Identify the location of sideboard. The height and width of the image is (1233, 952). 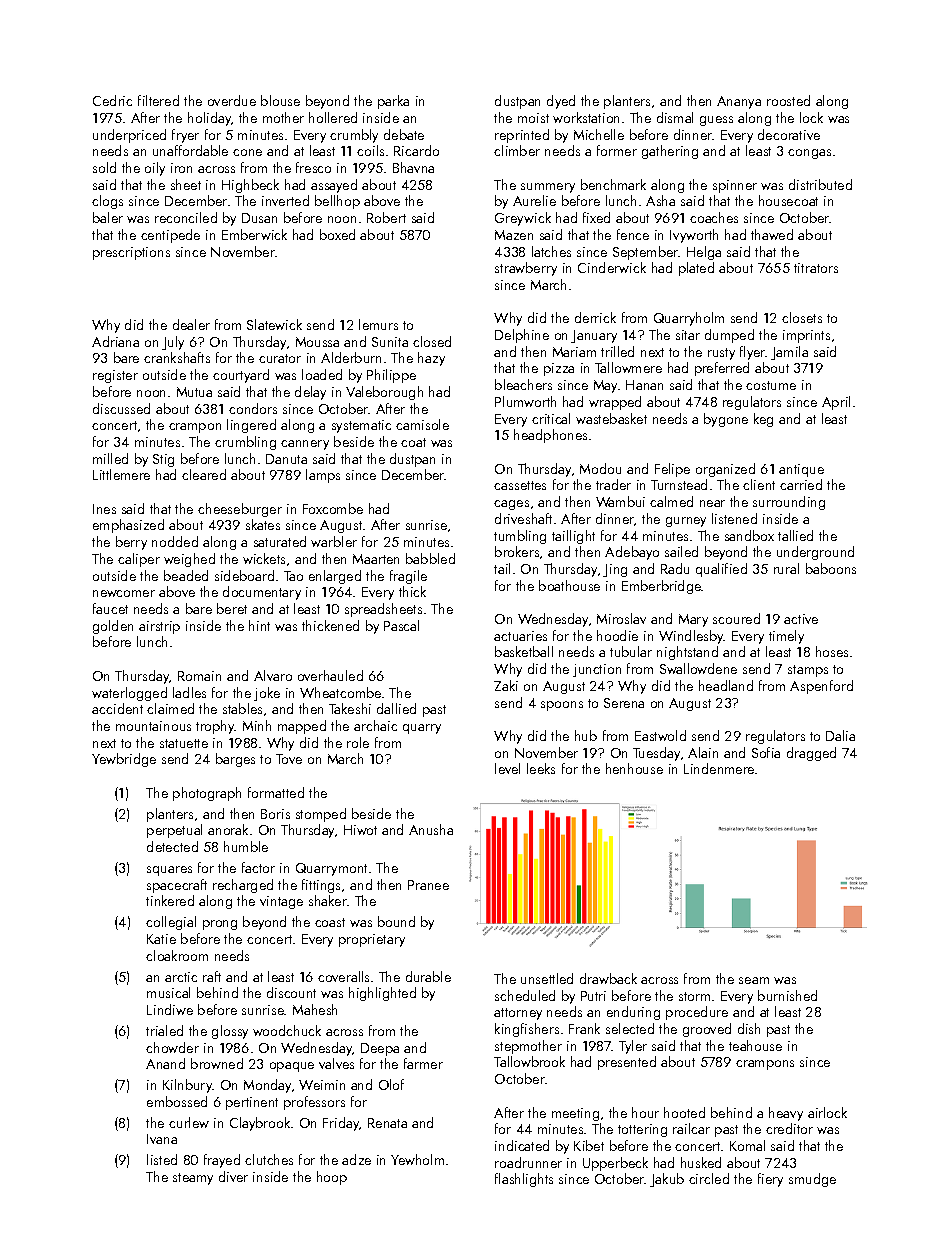
(244, 575).
